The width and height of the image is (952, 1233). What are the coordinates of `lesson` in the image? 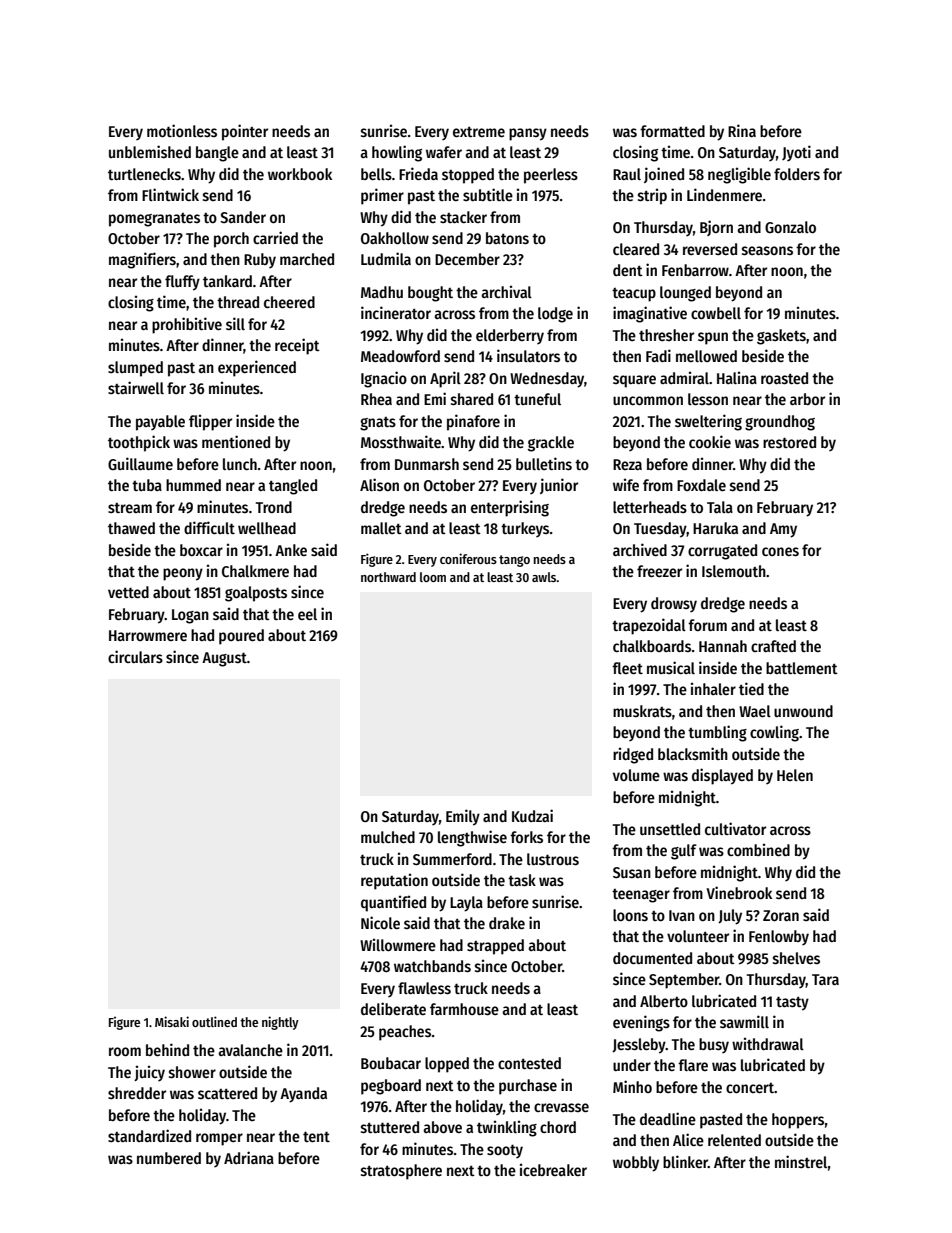 It's located at (708, 399).
